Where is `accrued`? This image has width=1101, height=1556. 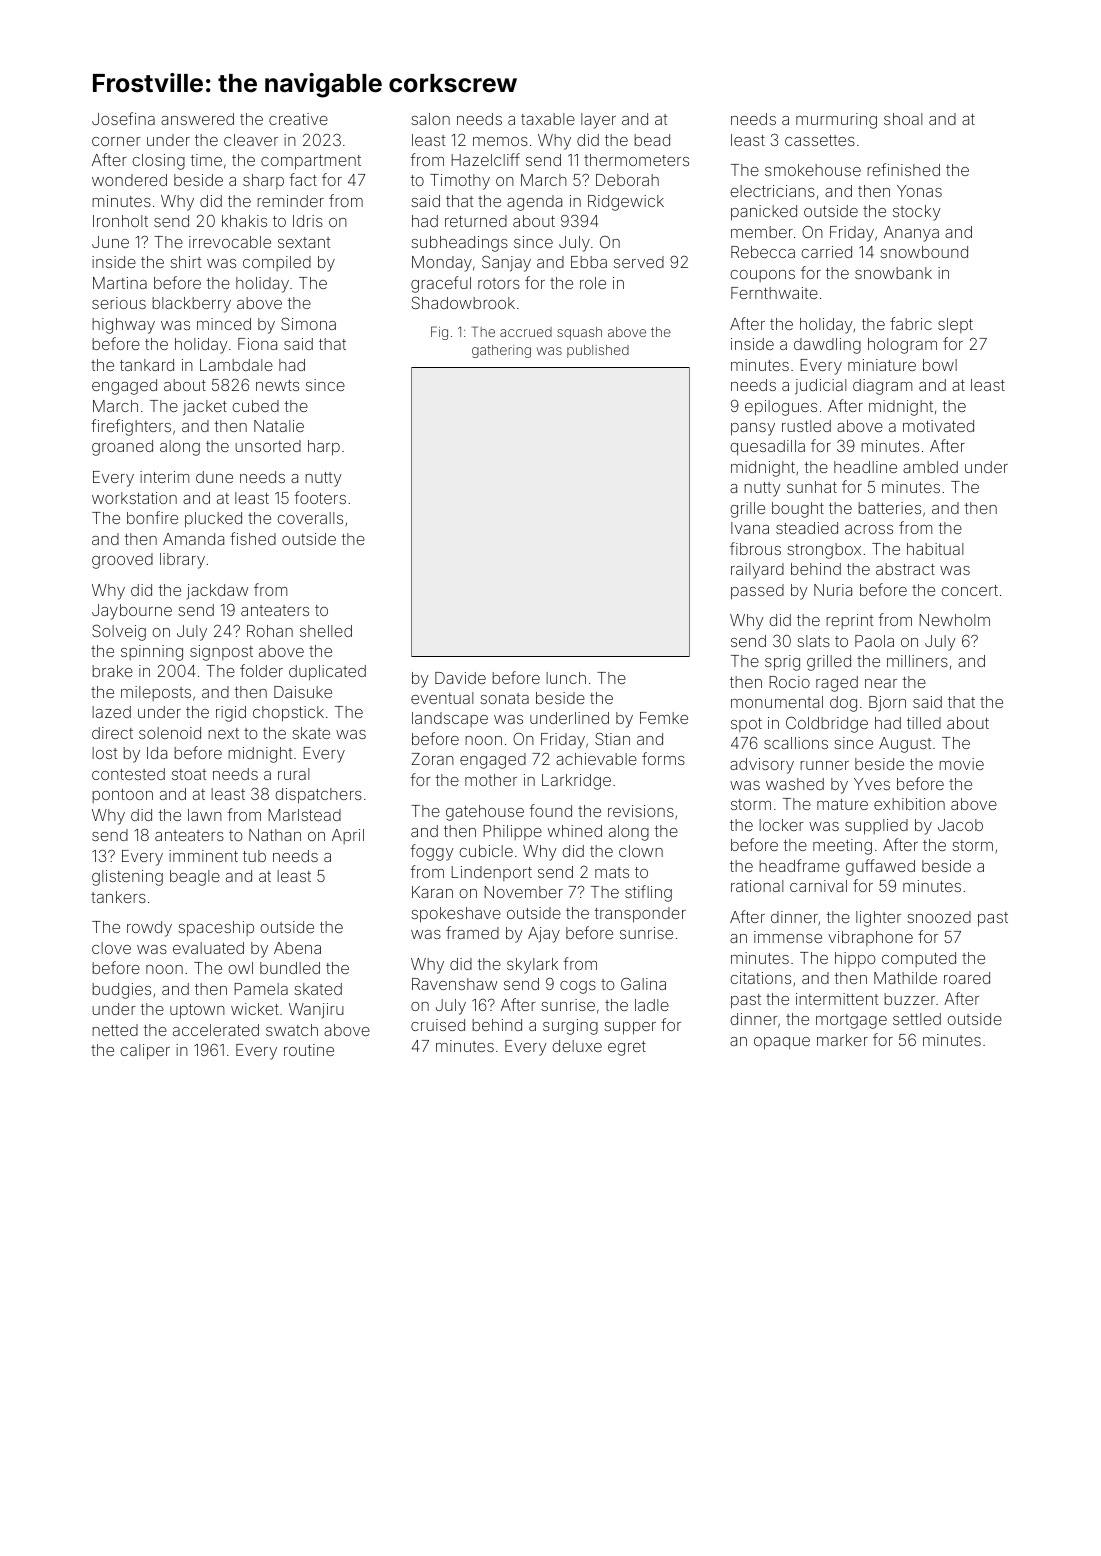
accrued is located at coordinates (526, 332).
